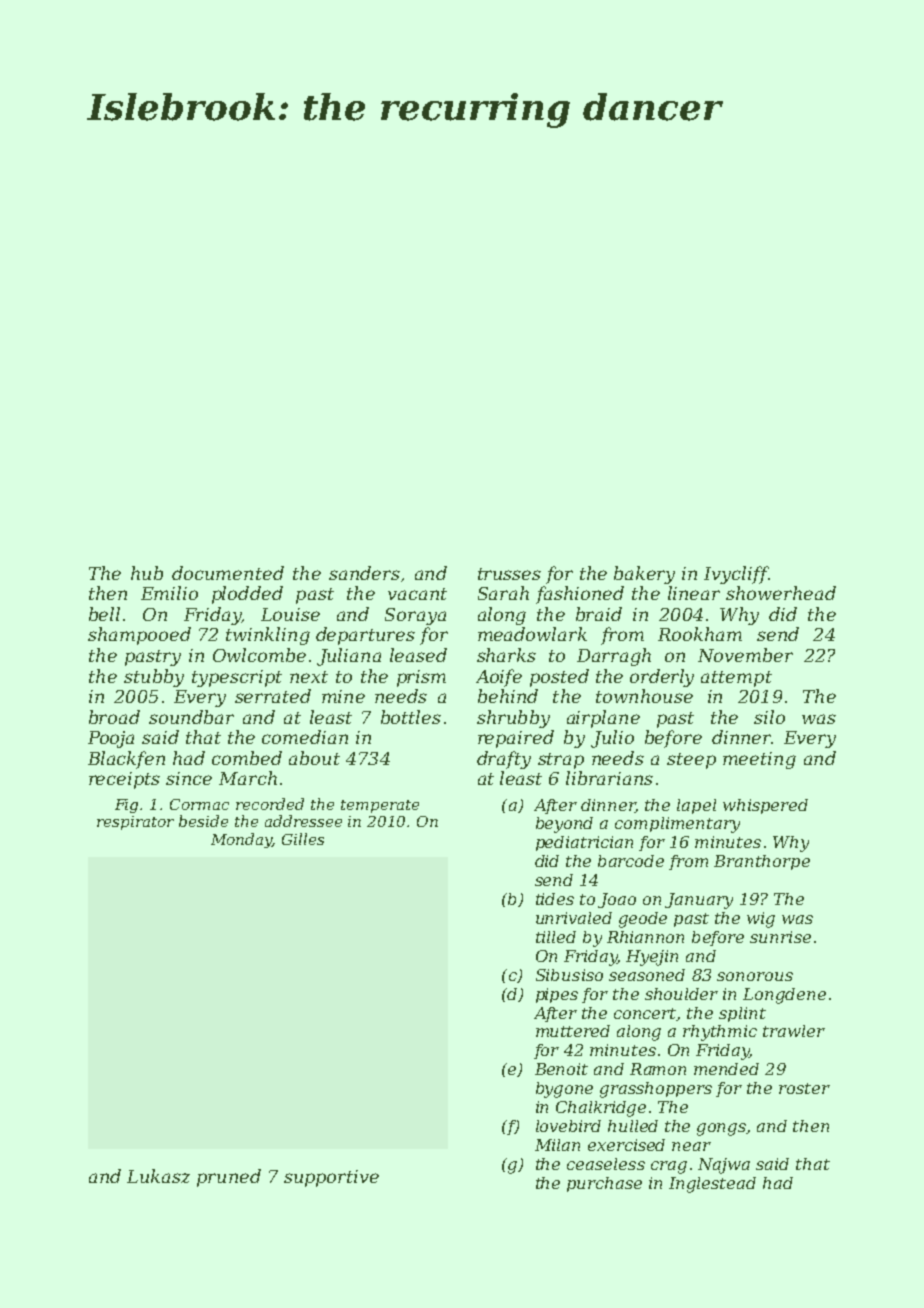 The image size is (924, 1308). What do you see at coordinates (712, 1185) in the document?
I see `Inglestead` at bounding box center [712, 1185].
